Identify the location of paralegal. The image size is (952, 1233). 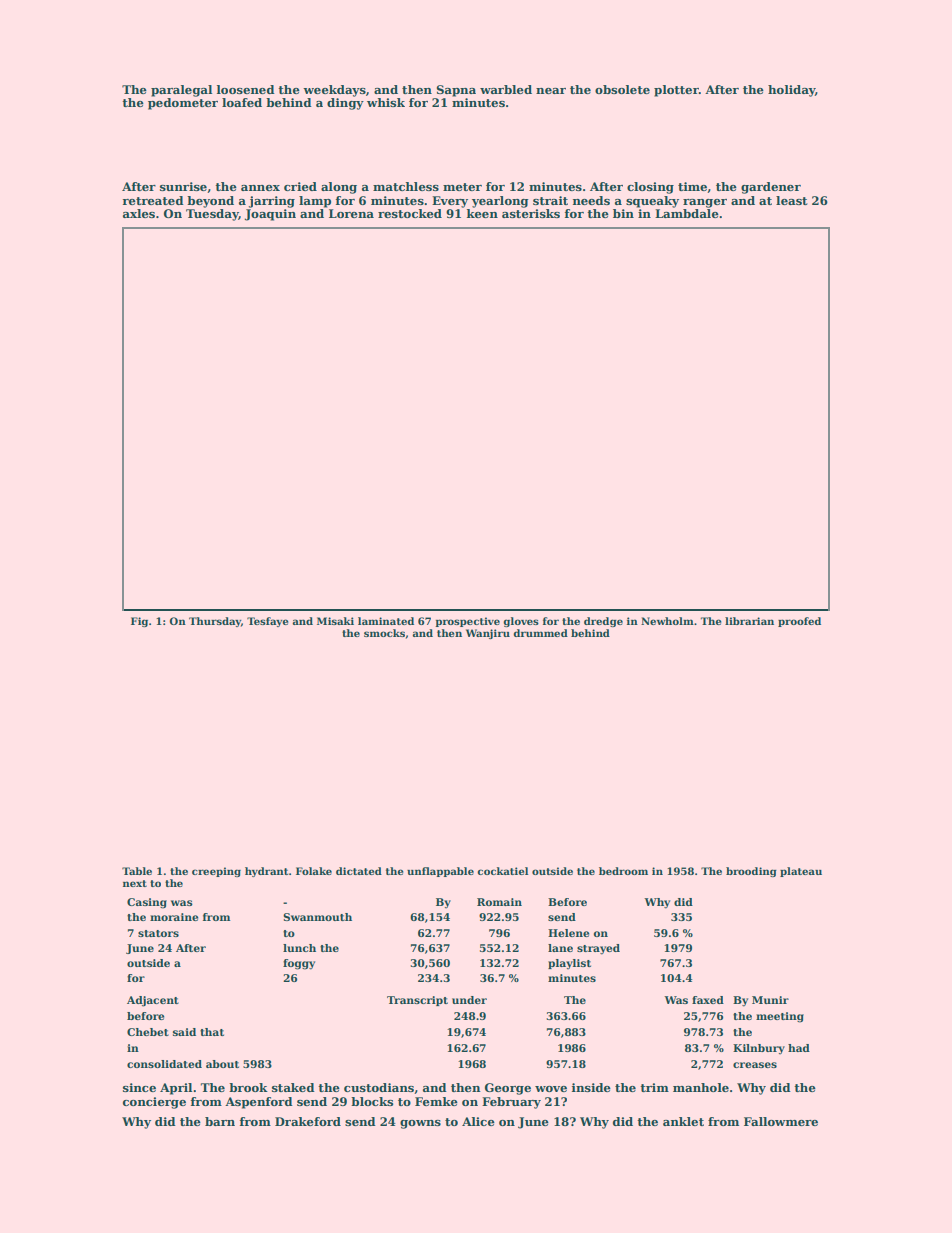
(181, 91).
